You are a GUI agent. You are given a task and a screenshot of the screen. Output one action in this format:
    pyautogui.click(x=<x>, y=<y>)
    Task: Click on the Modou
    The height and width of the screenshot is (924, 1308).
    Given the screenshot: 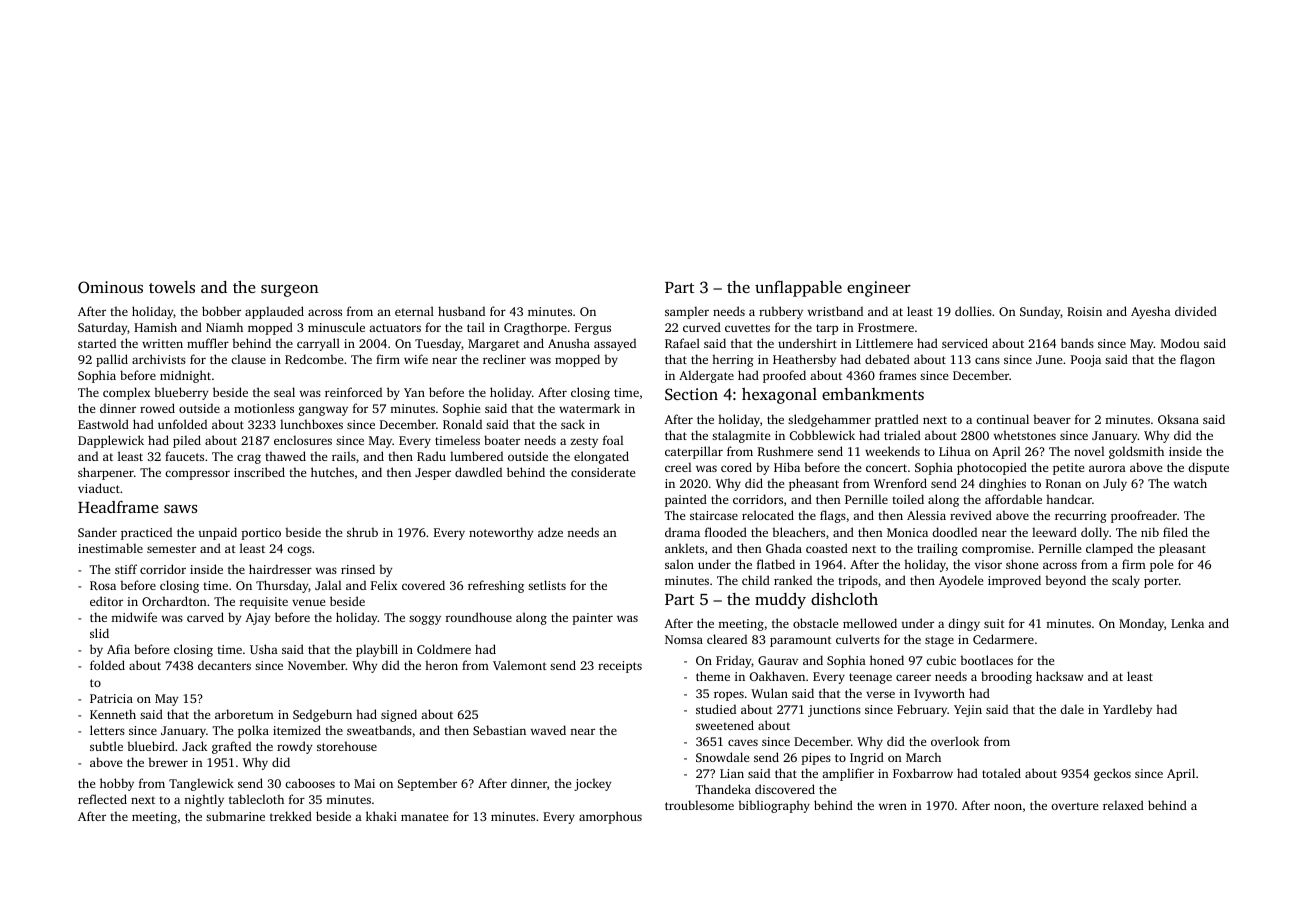 What is the action you would take?
    pyautogui.click(x=1180, y=343)
